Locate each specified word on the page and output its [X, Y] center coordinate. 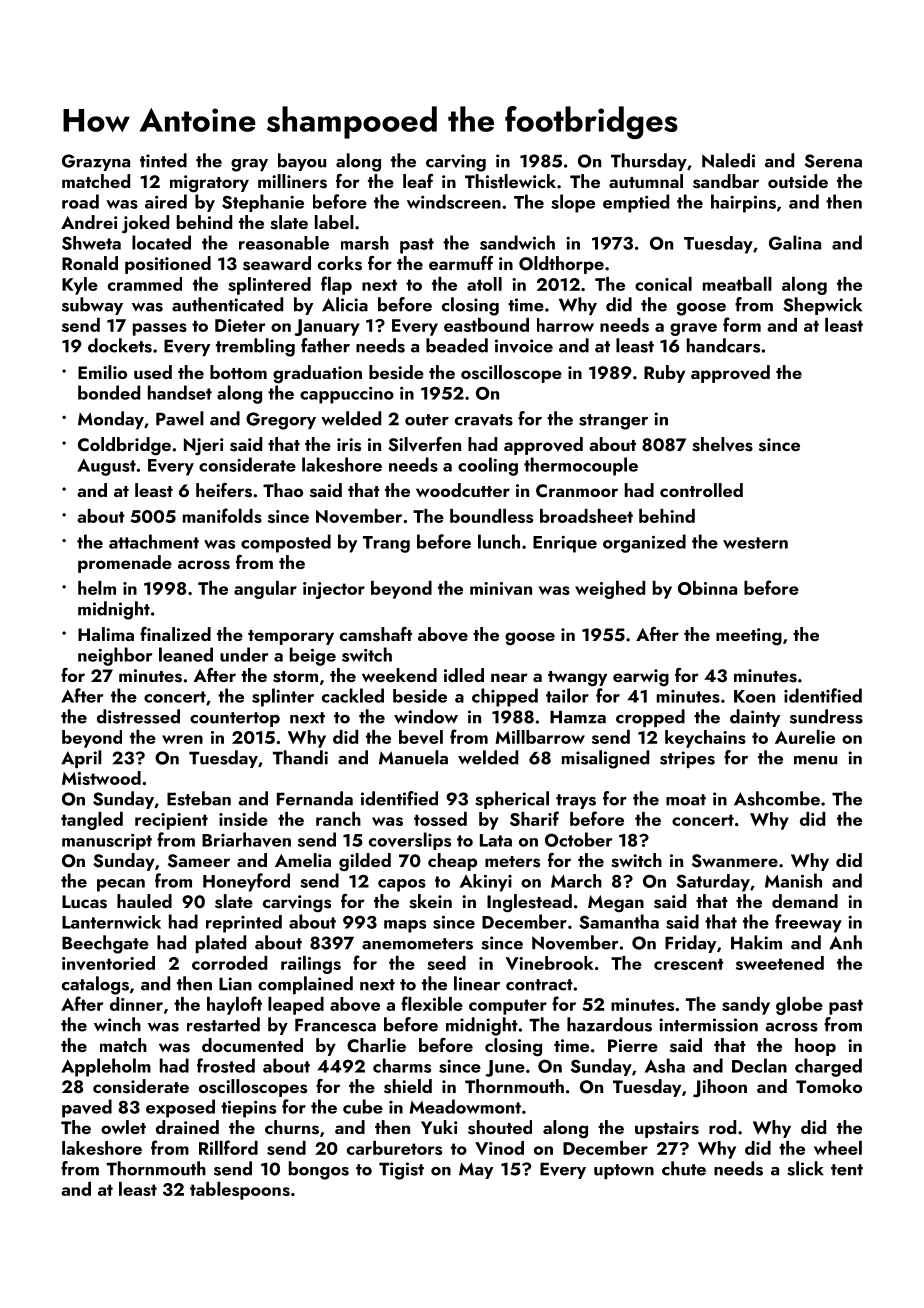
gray [249, 165]
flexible [432, 1003]
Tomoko [829, 1086]
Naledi [728, 160]
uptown [624, 1171]
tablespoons [240, 1191]
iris [349, 445]
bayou [302, 162]
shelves [722, 444]
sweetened [780, 963]
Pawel [180, 418]
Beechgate [105, 944]
